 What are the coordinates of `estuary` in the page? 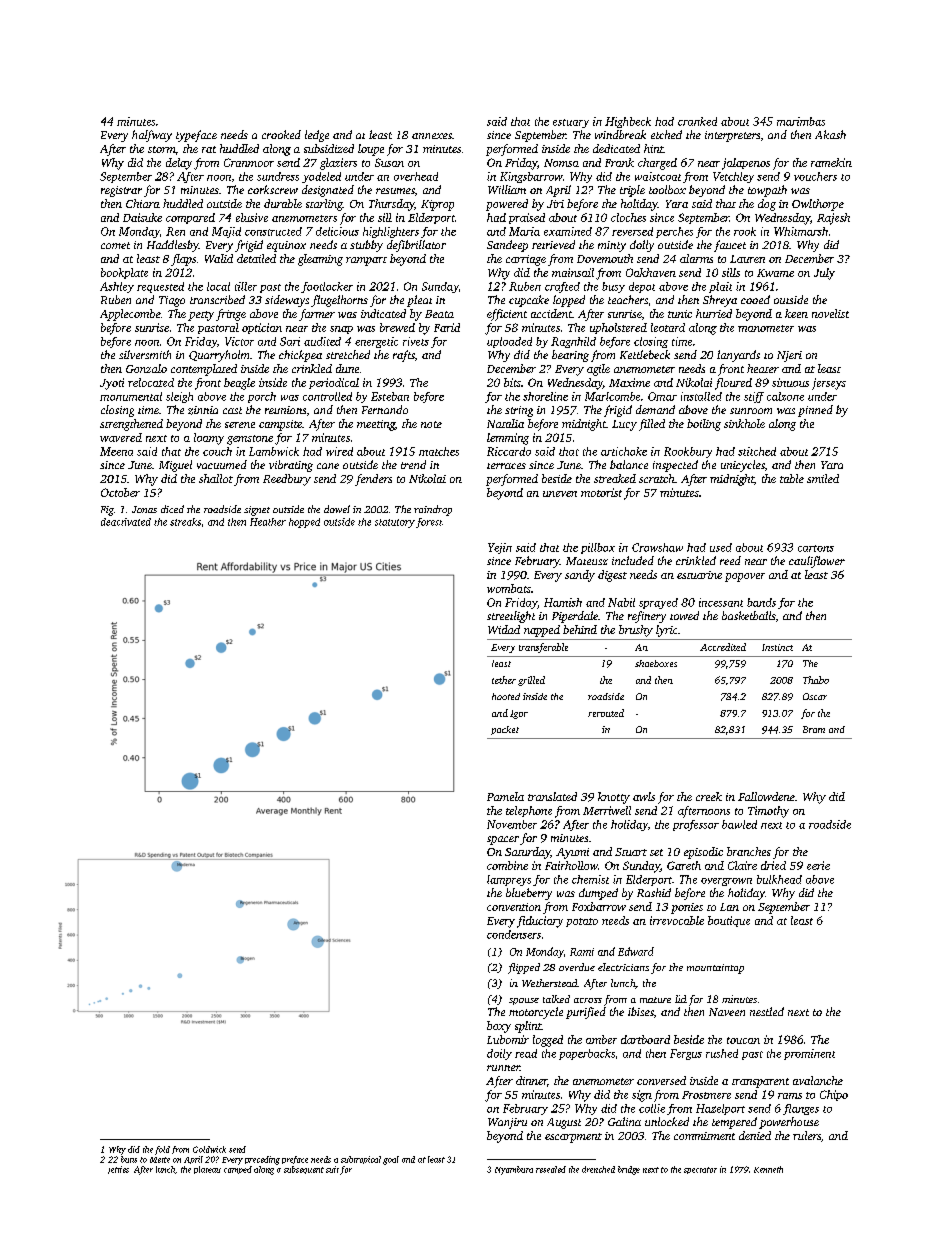 It's located at (571, 123).
